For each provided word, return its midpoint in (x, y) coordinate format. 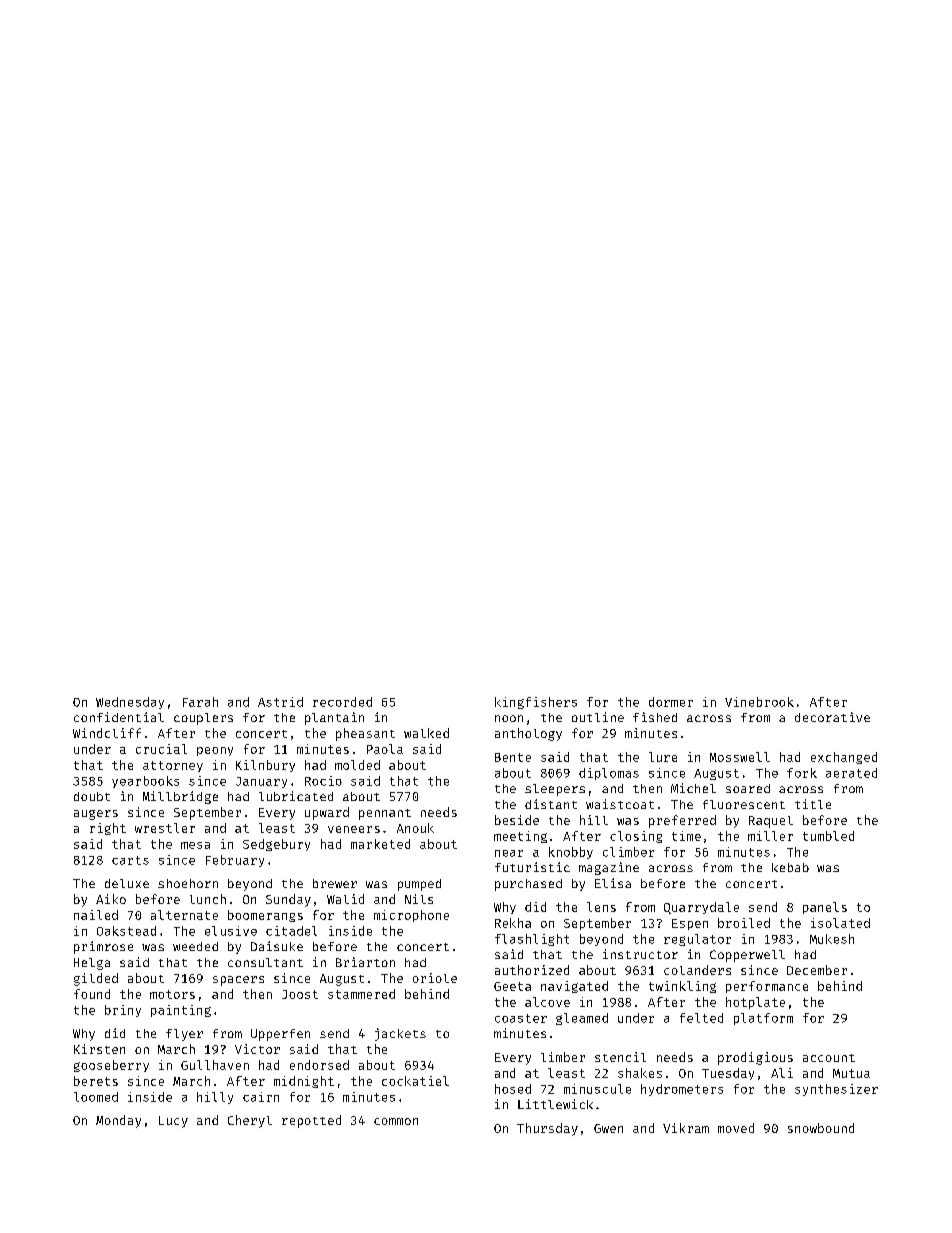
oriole (435, 978)
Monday (118, 1121)
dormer (671, 702)
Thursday (547, 1129)
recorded (342, 702)
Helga (92, 964)
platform (763, 1019)
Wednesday (130, 703)
